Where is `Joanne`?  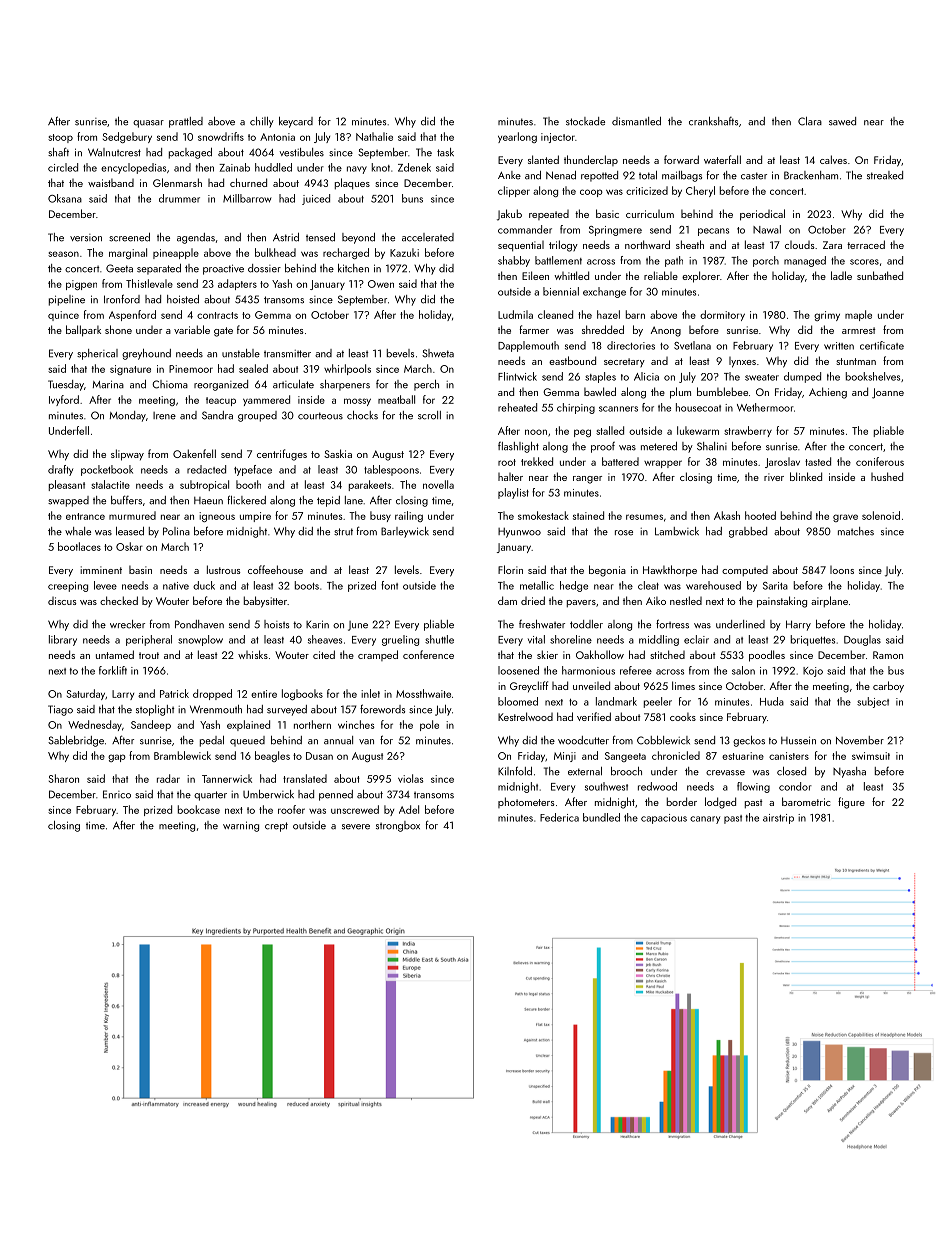
Joanne is located at coordinates (888, 393).
